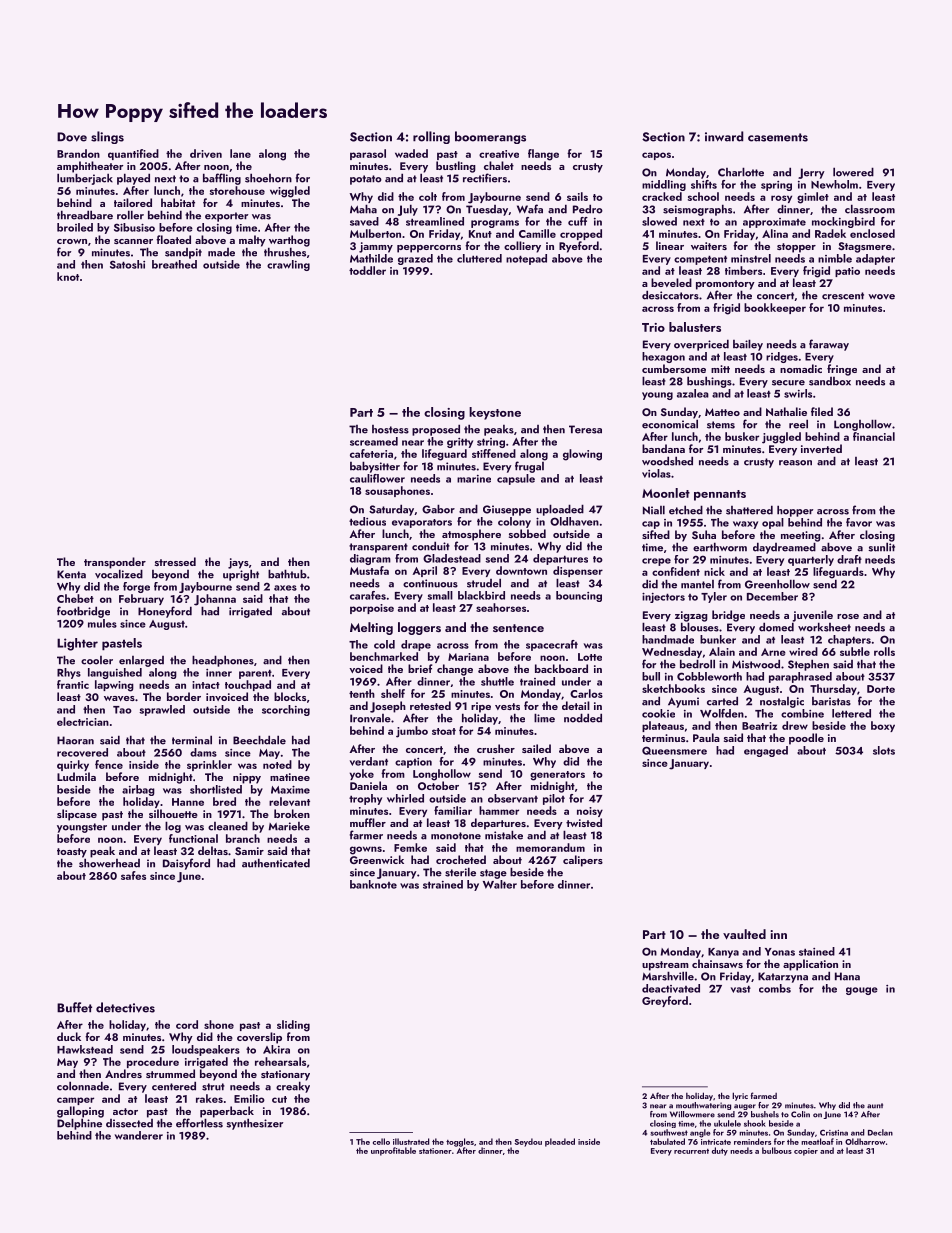 This screenshot has height=1233, width=952. What do you see at coordinates (133, 875) in the screenshot?
I see `safes` at bounding box center [133, 875].
